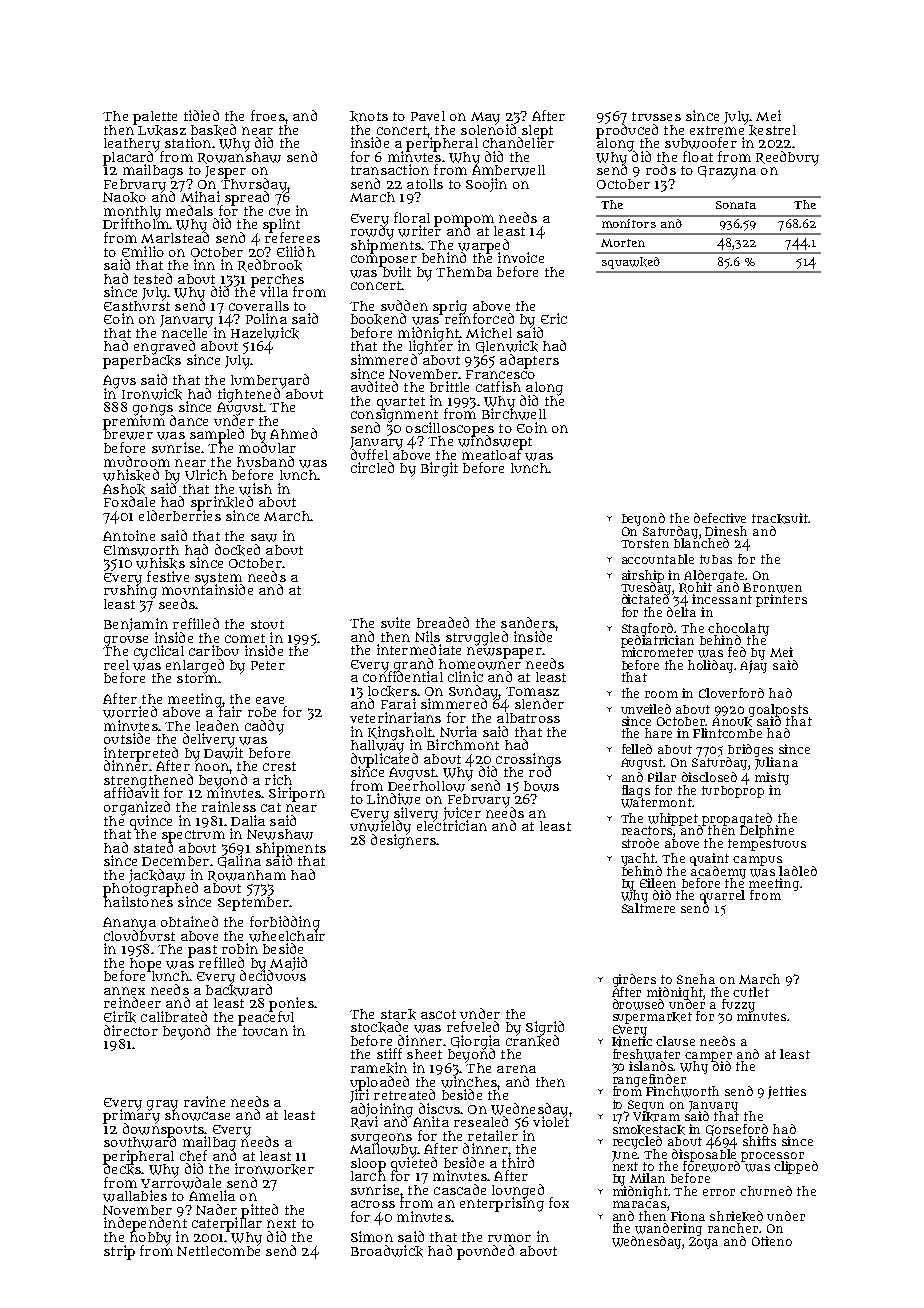 This document has height=1308, width=924. What do you see at coordinates (450, 429) in the document?
I see `oscilloscopes` at bounding box center [450, 429].
